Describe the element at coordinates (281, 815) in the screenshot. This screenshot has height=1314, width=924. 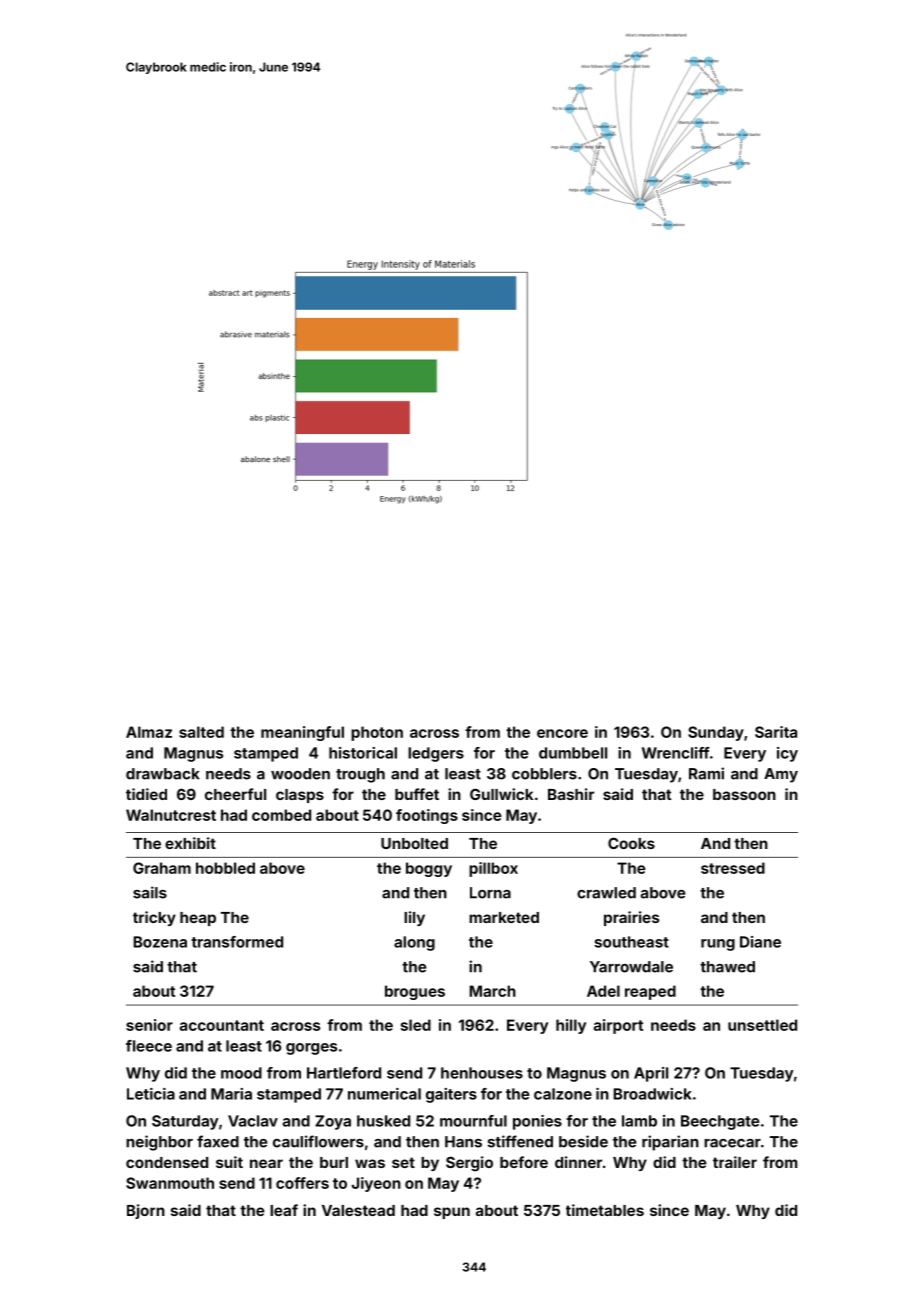
I see `combed` at that location.
